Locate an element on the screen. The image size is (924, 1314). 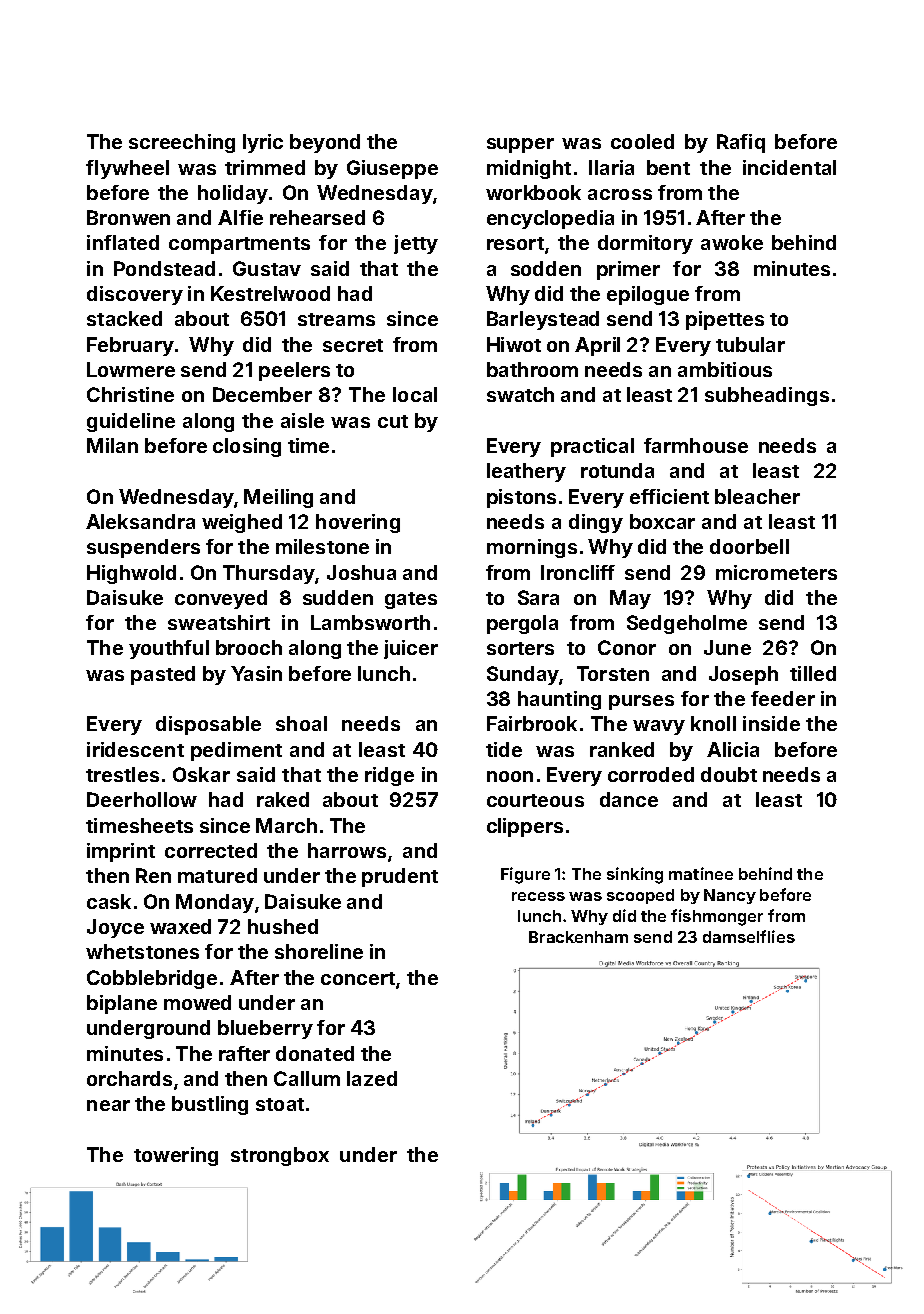
dormitory is located at coordinates (645, 244).
